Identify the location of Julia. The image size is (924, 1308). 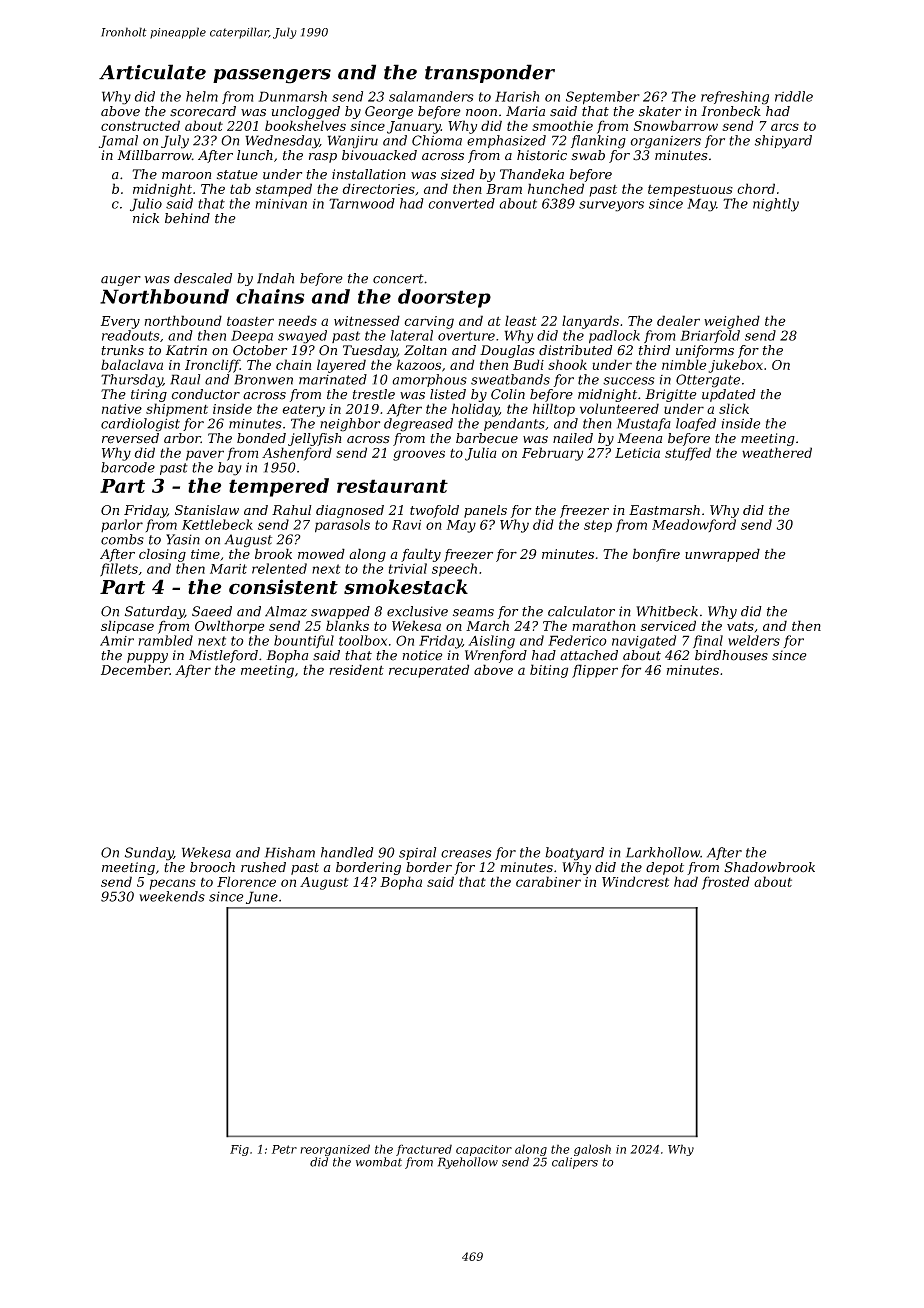
(481, 454).
